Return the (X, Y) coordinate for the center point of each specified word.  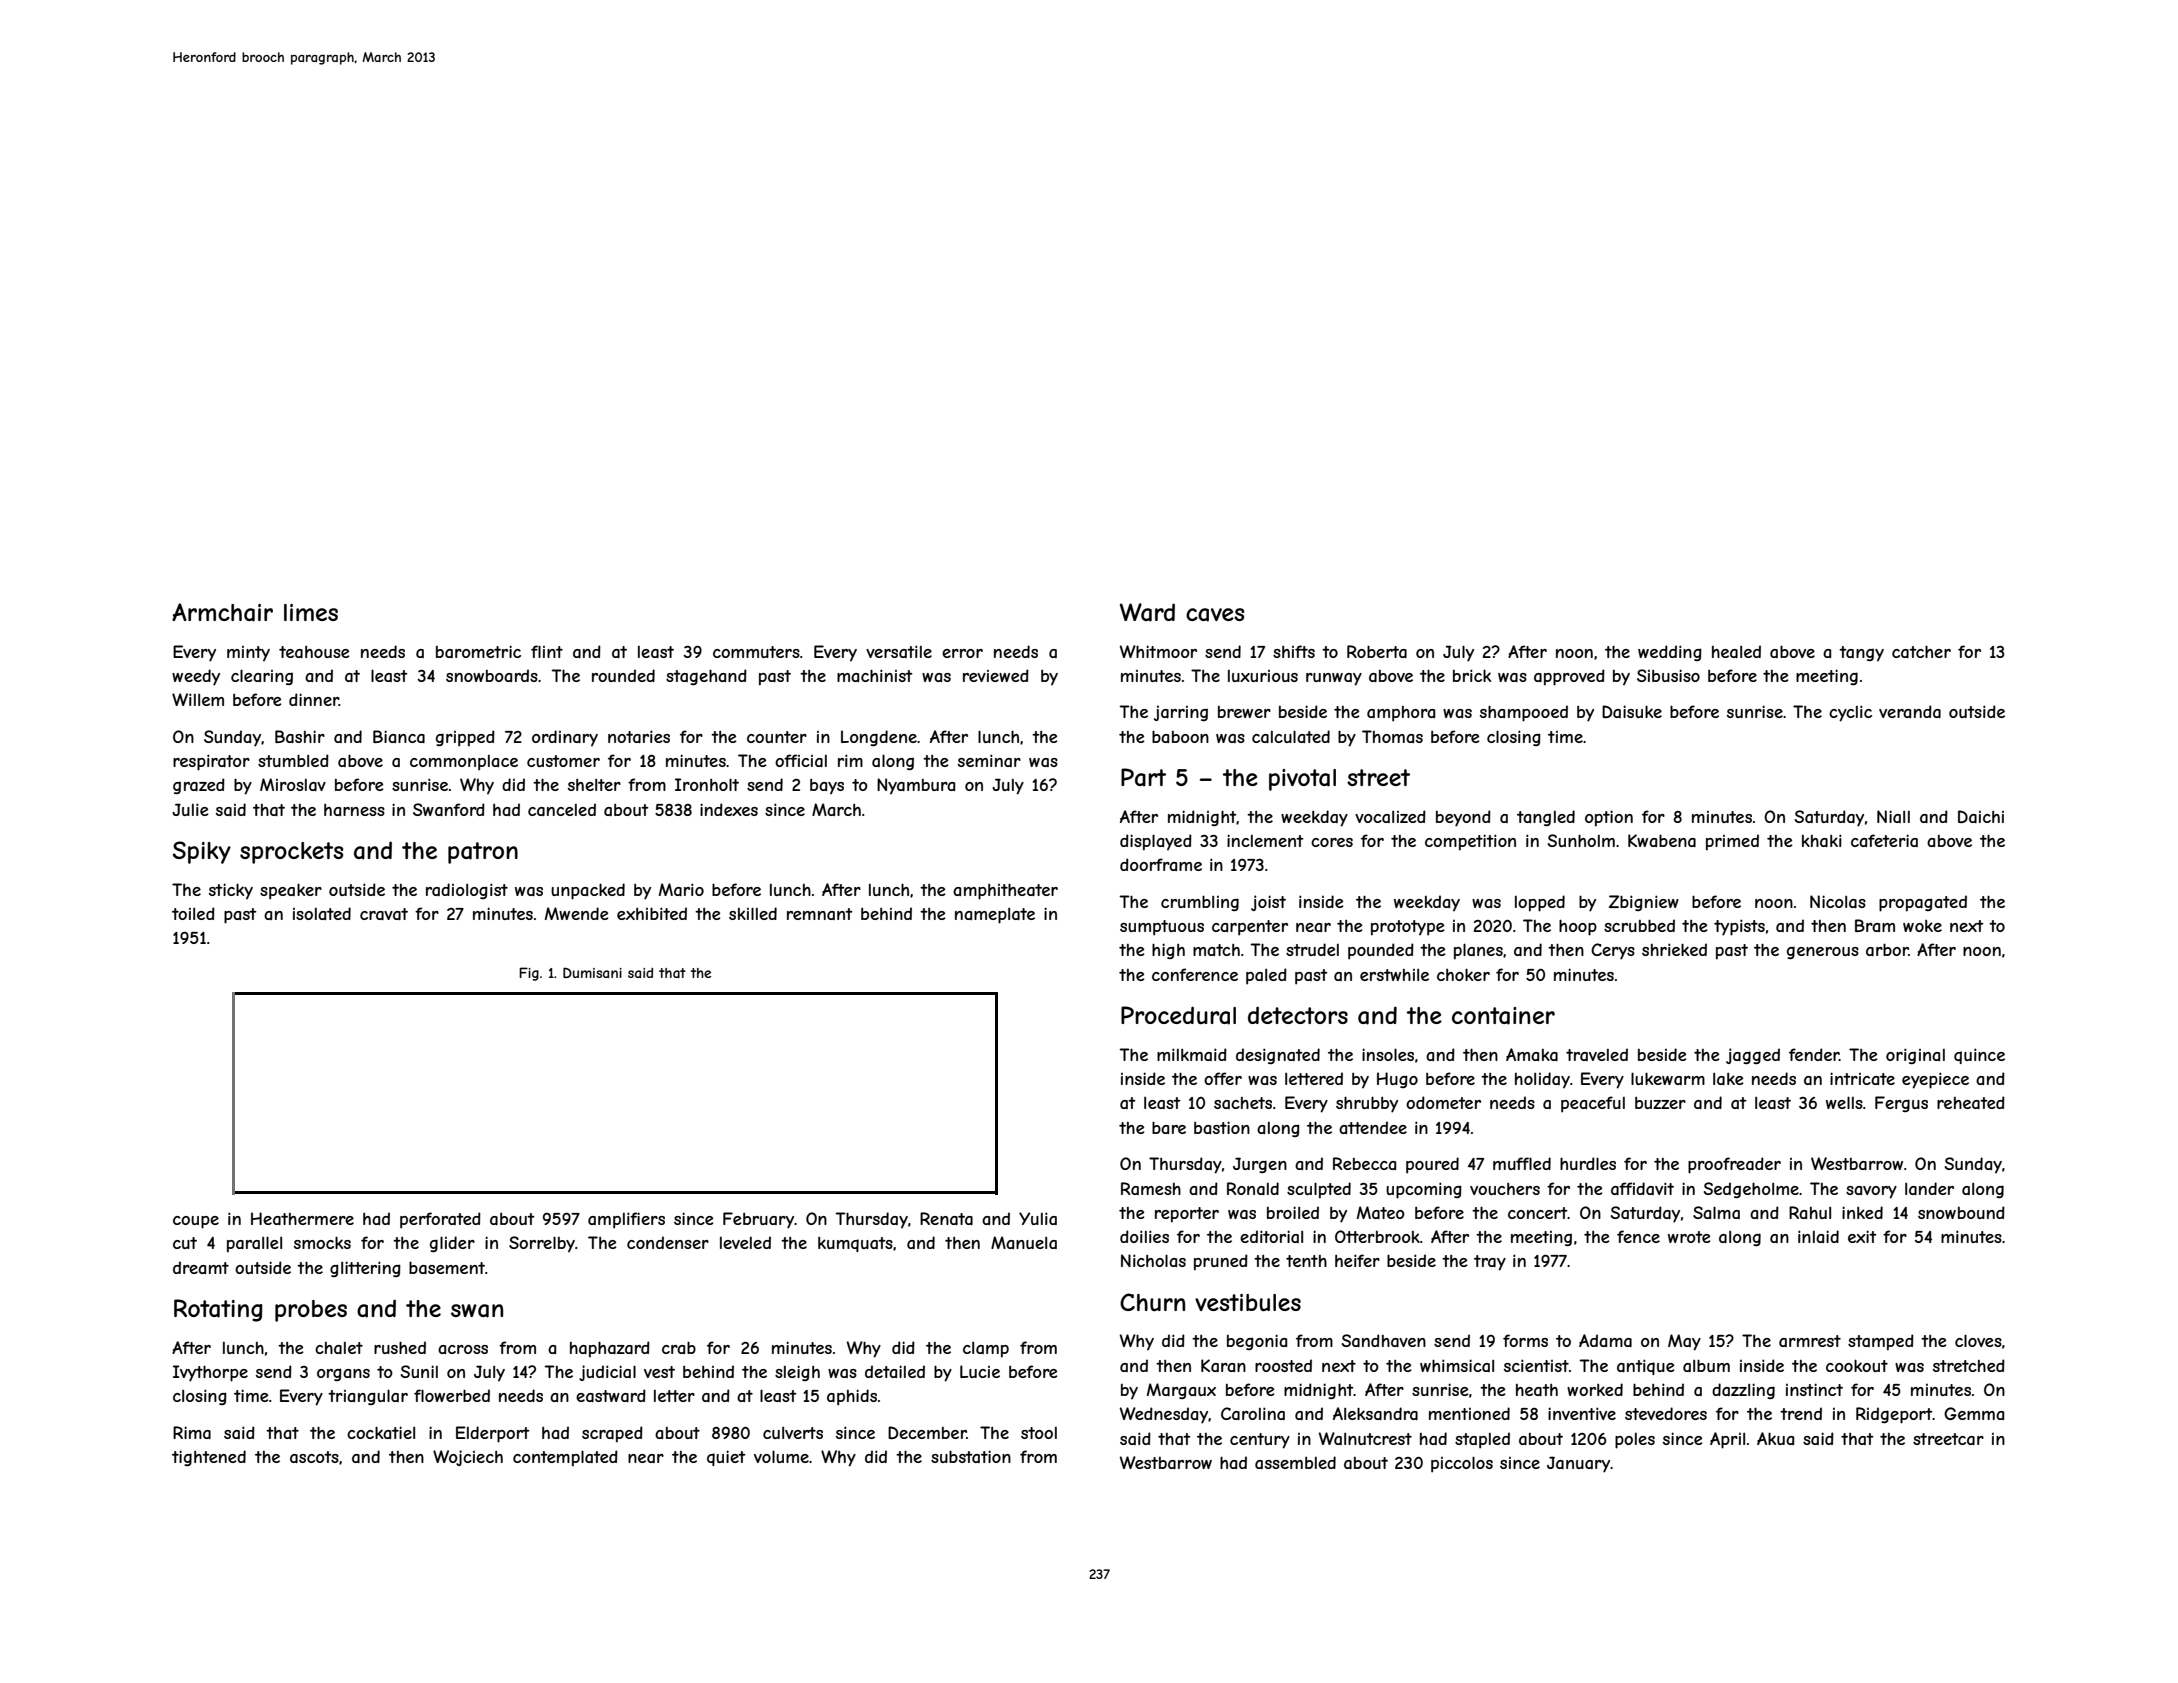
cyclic (1850, 713)
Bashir (300, 736)
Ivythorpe (210, 1373)
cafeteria (1884, 840)
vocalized (1390, 816)
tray (1490, 1263)
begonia (1257, 1342)
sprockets (292, 853)
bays (827, 787)
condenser (668, 1242)
